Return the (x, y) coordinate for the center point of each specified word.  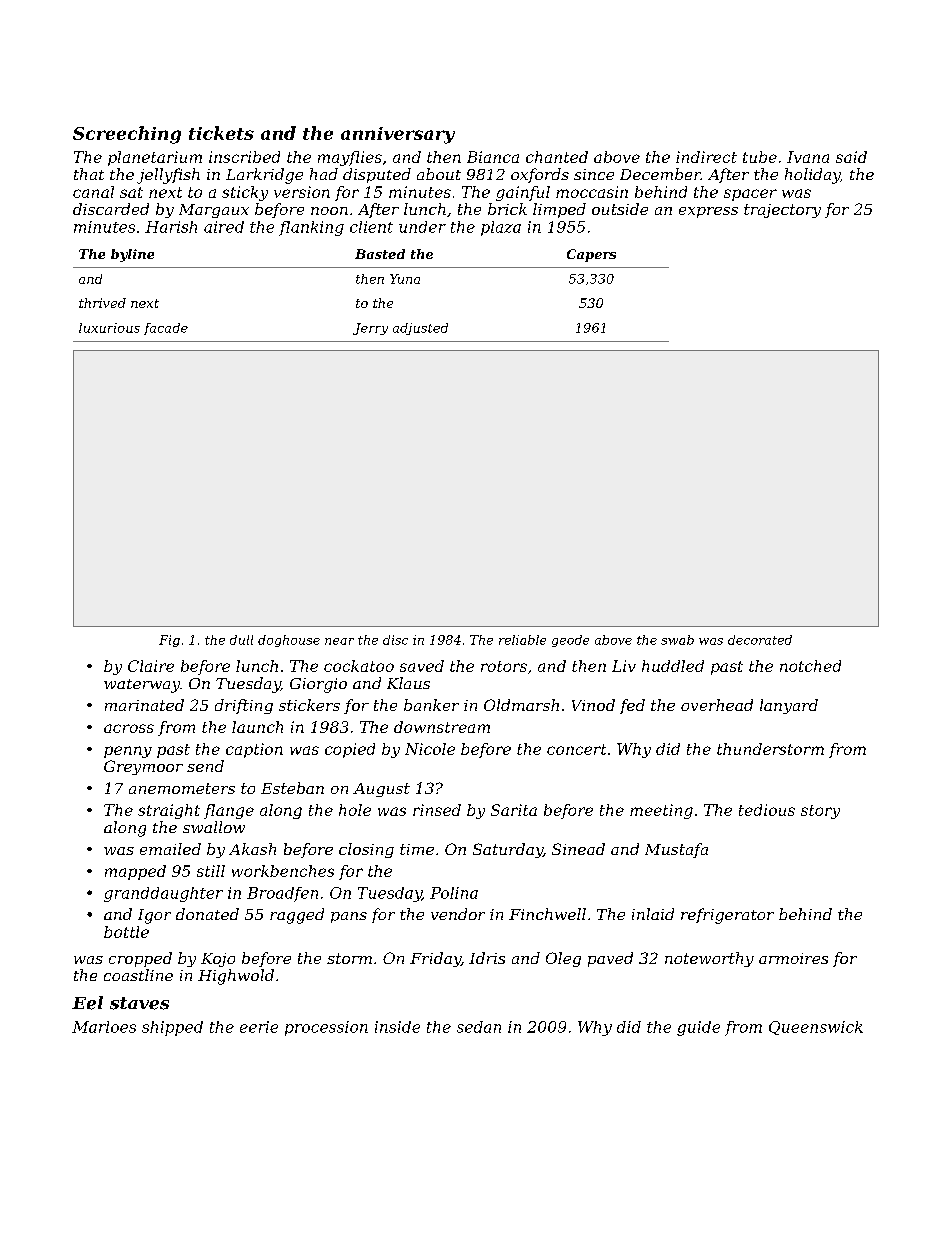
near (339, 641)
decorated (760, 640)
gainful (523, 193)
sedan (479, 1027)
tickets (221, 133)
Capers (591, 255)
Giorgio (318, 685)
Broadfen (282, 894)
